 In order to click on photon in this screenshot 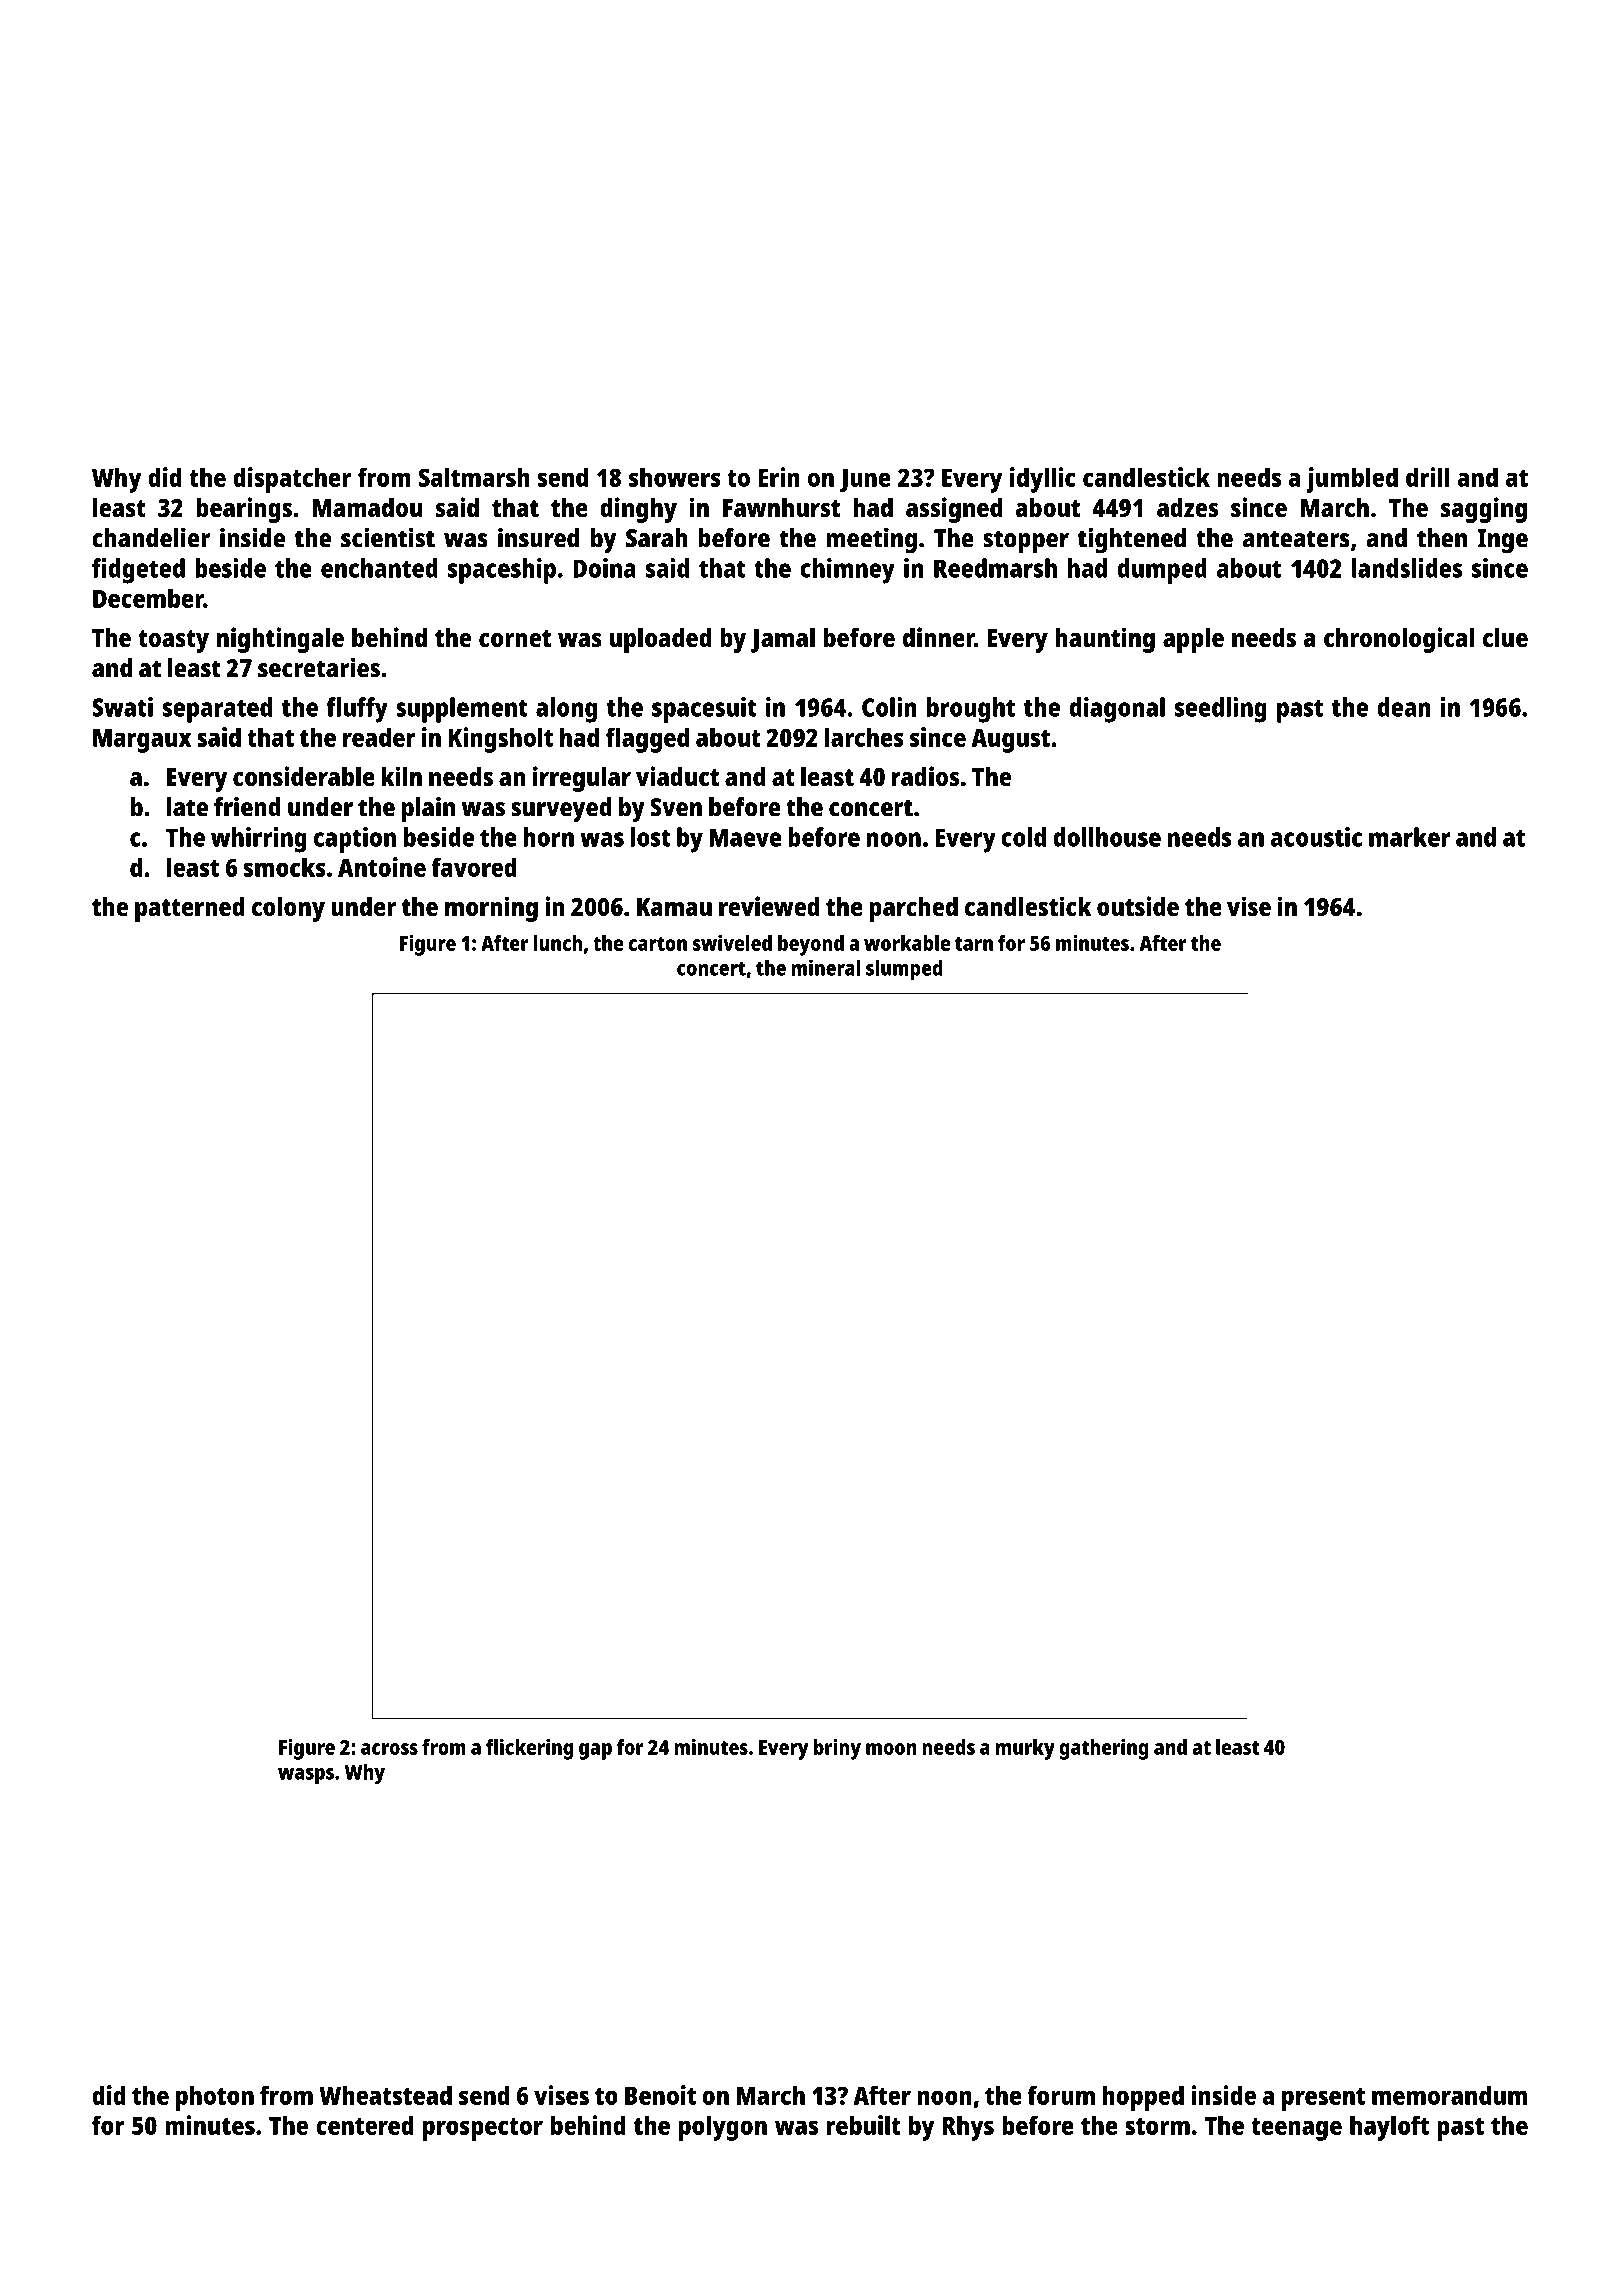, I will do `click(215, 2098)`.
